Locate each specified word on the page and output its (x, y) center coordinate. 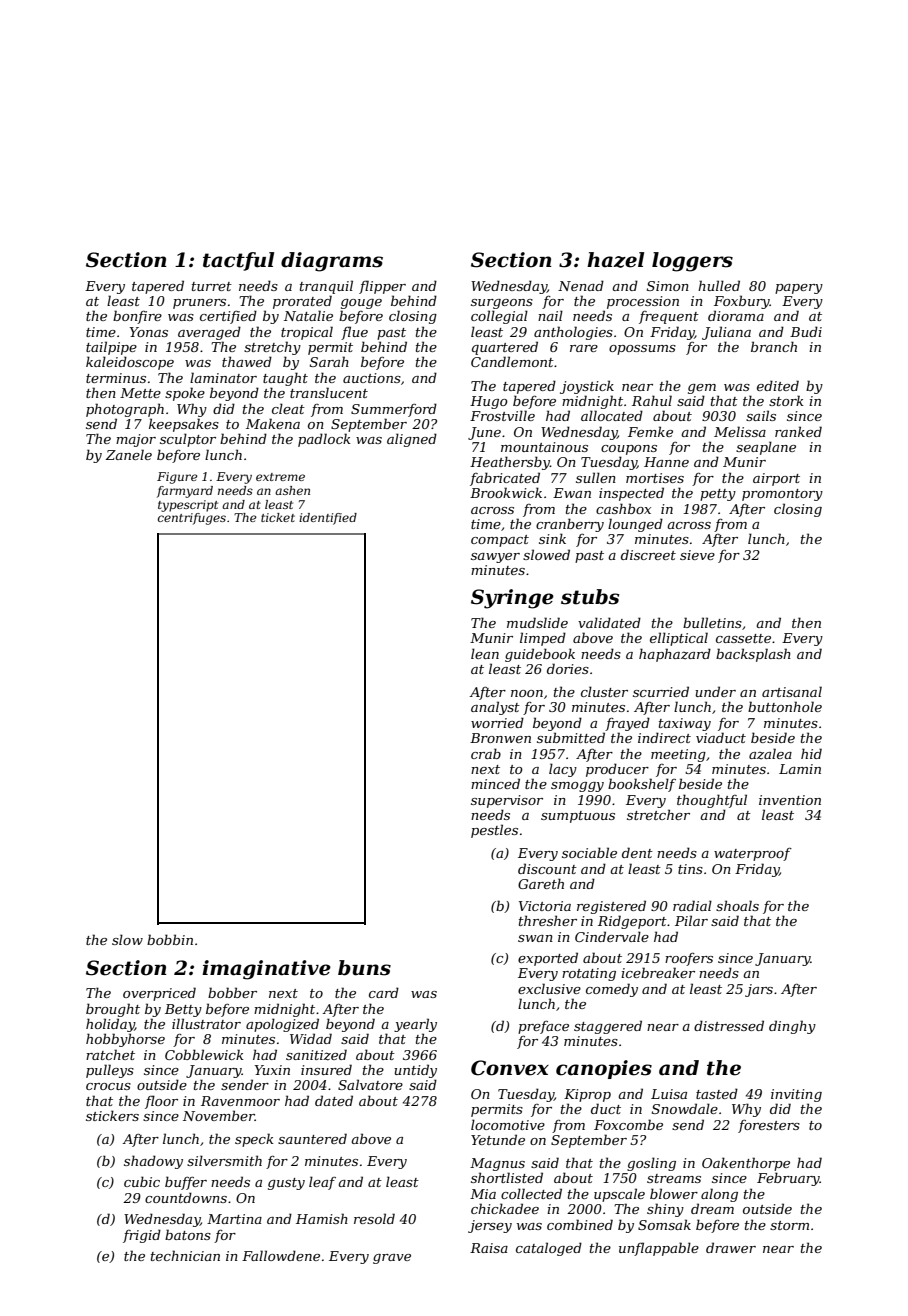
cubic (142, 1181)
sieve (697, 555)
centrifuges (192, 519)
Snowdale (685, 1108)
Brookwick (506, 492)
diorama (736, 315)
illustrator (206, 1023)
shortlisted (507, 1177)
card (384, 992)
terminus (116, 378)
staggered (608, 1027)
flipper (382, 287)
